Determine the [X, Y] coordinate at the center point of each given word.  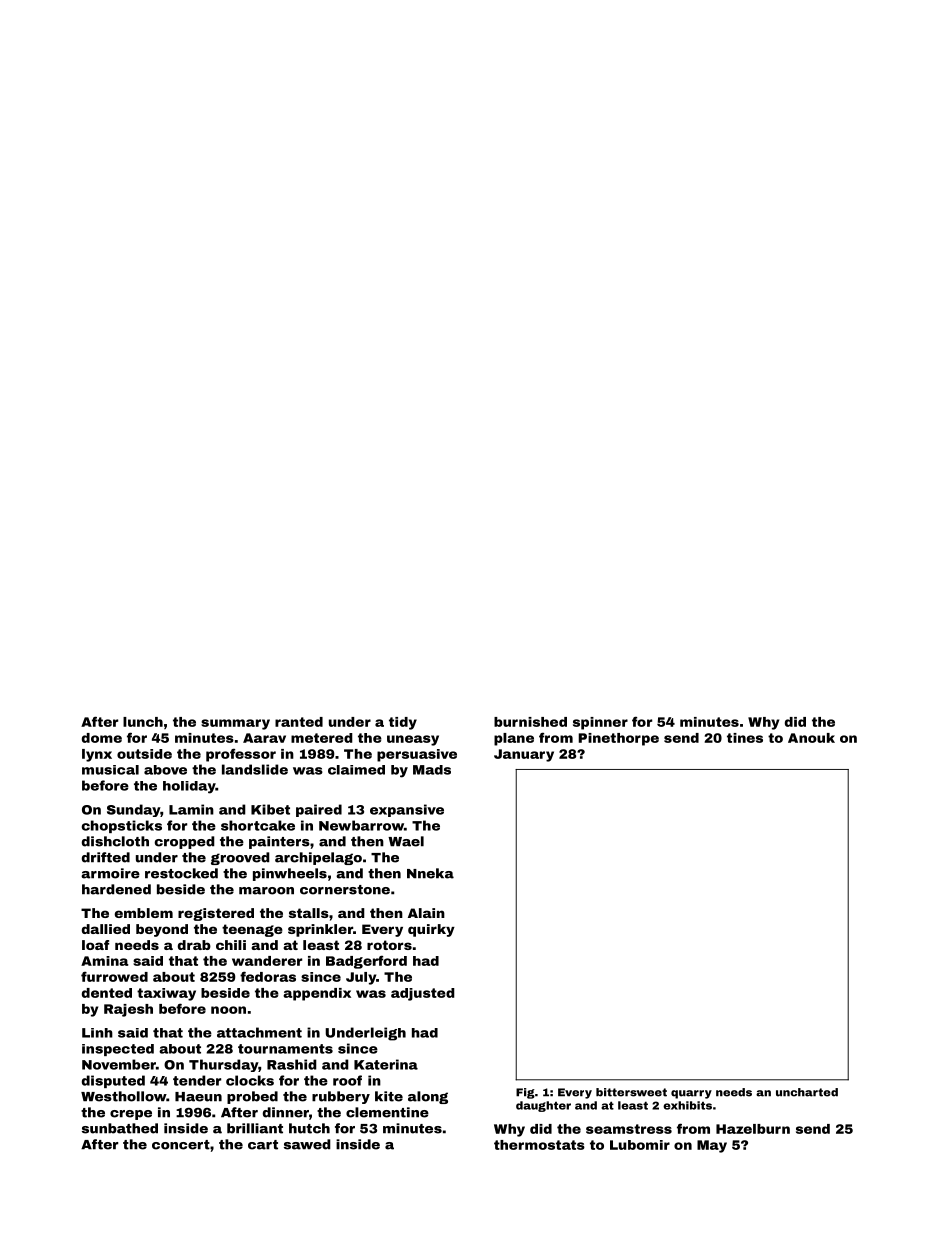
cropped [185, 842]
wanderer [267, 961]
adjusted [423, 994]
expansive [407, 810]
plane [514, 739]
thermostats [539, 1145]
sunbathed [120, 1128]
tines [745, 738]
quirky [431, 930]
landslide [255, 769]
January [524, 755]
